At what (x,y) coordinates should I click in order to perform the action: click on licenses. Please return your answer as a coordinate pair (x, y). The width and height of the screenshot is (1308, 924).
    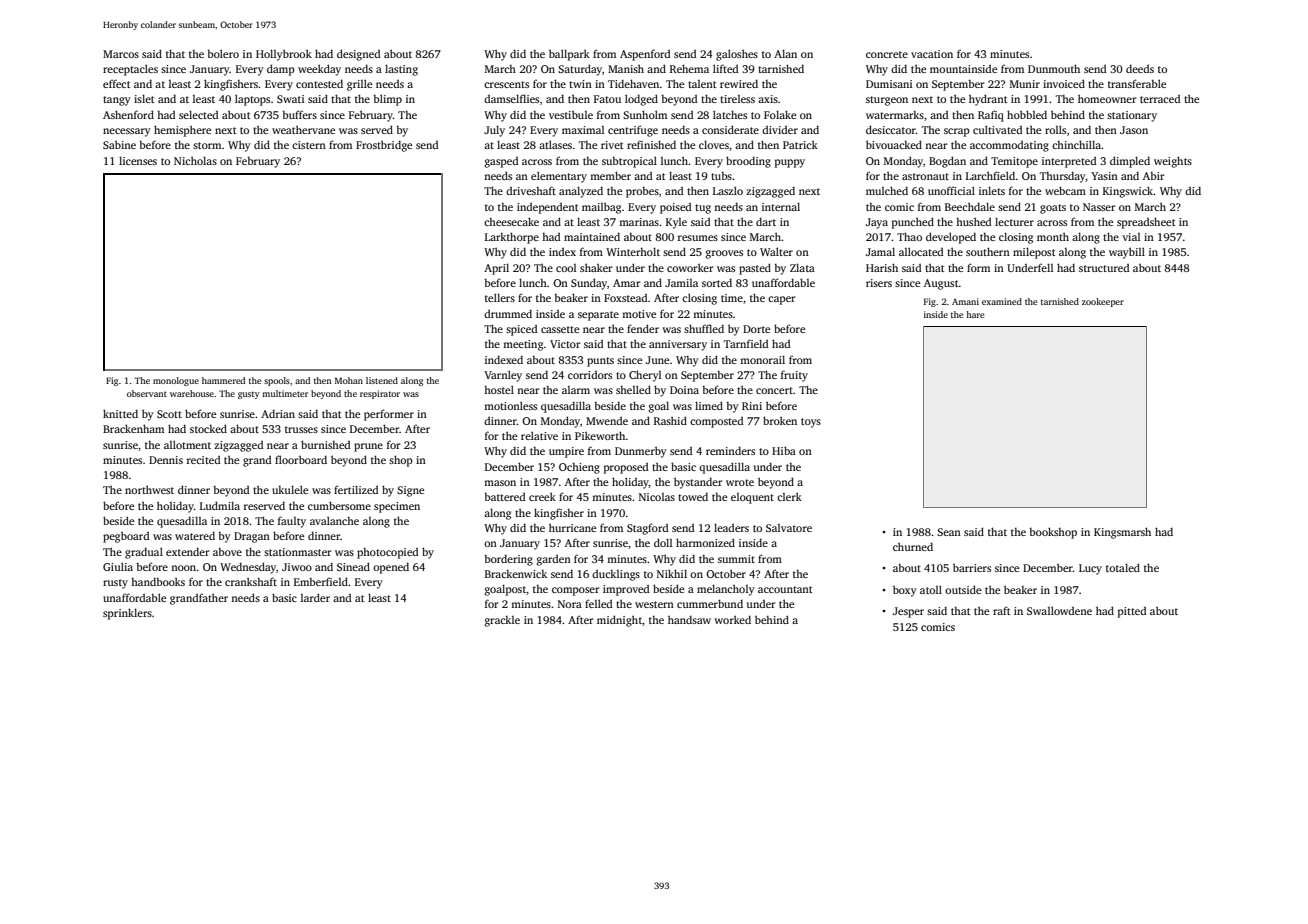
    Looking at the image, I should click on (138, 160).
